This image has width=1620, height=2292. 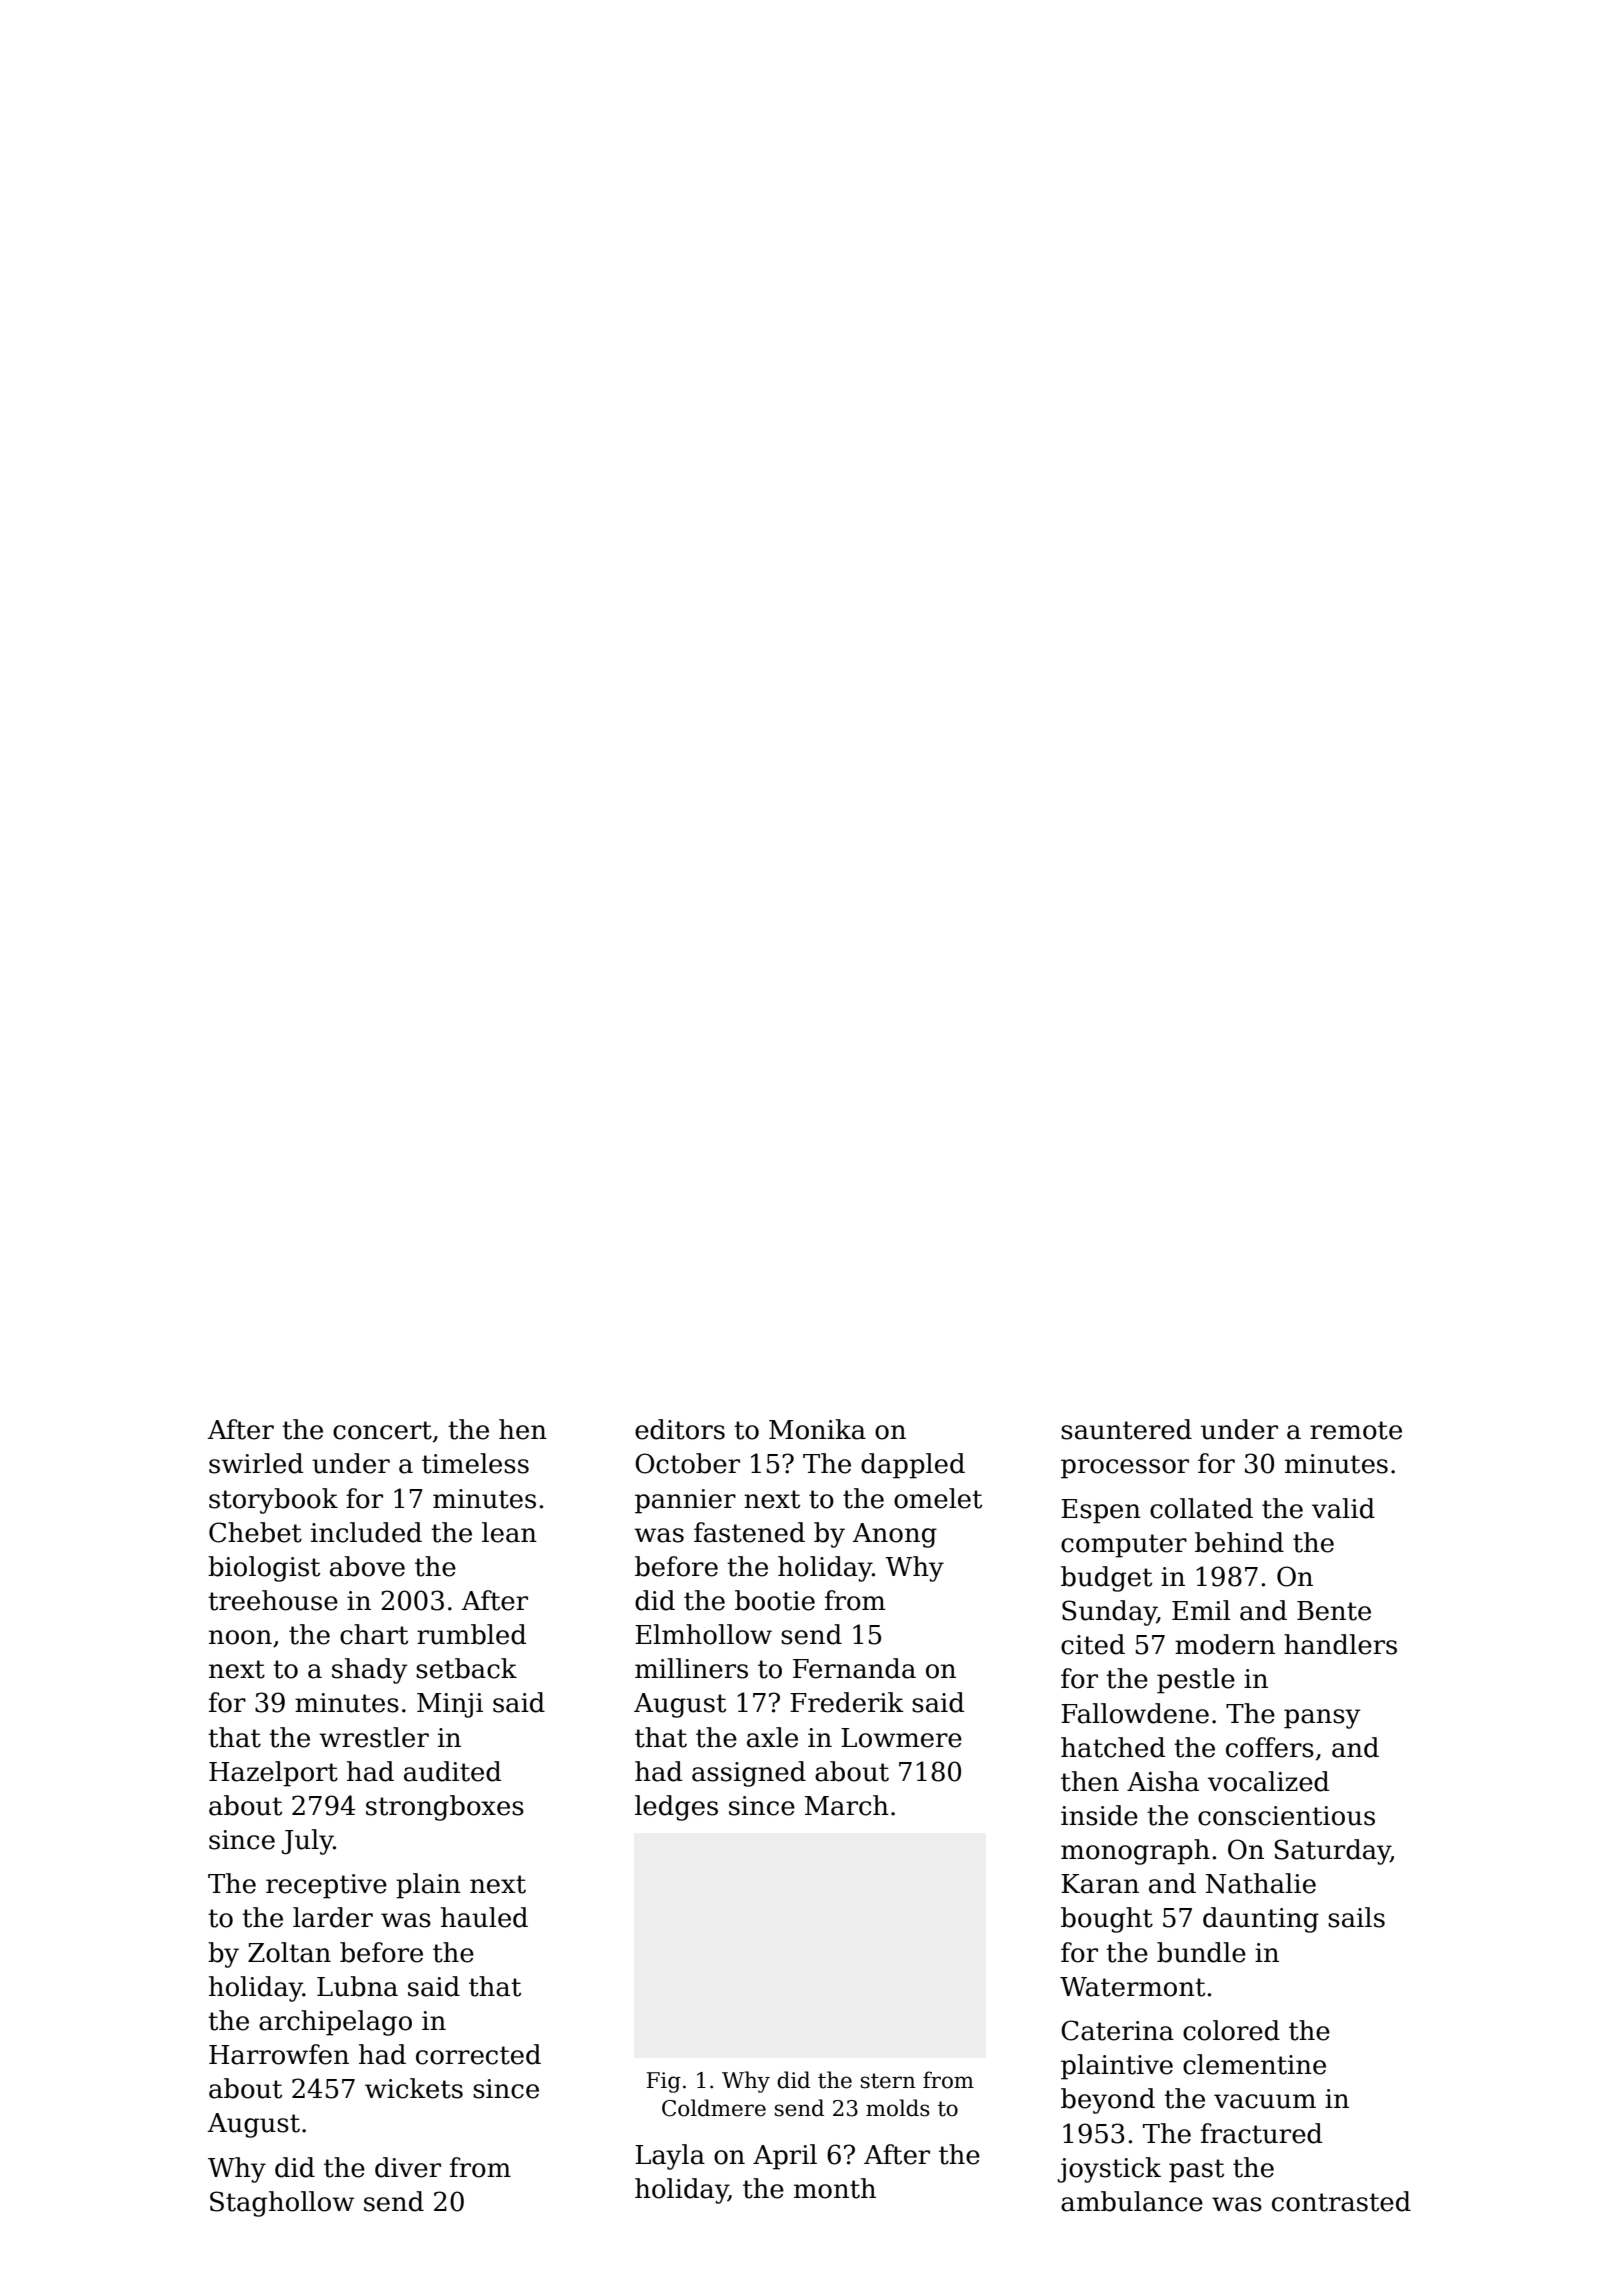 I want to click on wrestler, so click(x=374, y=1737).
